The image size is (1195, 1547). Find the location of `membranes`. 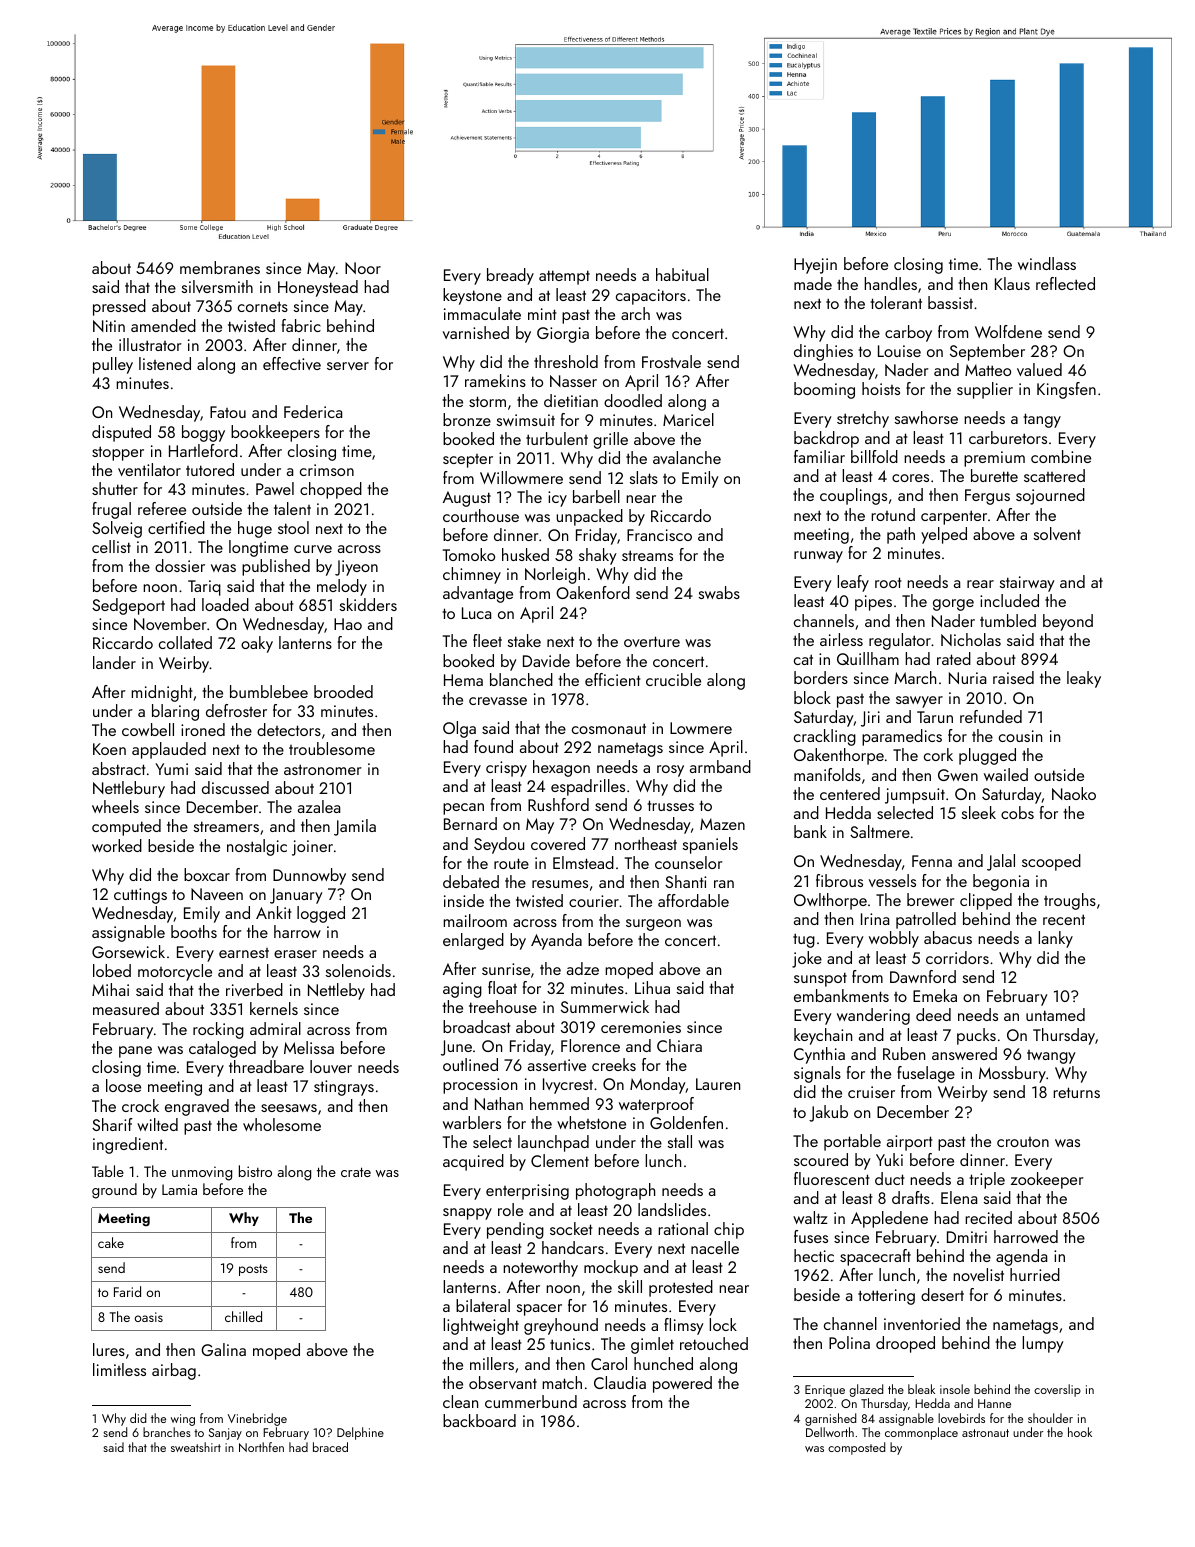

membranes is located at coordinates (220, 267).
